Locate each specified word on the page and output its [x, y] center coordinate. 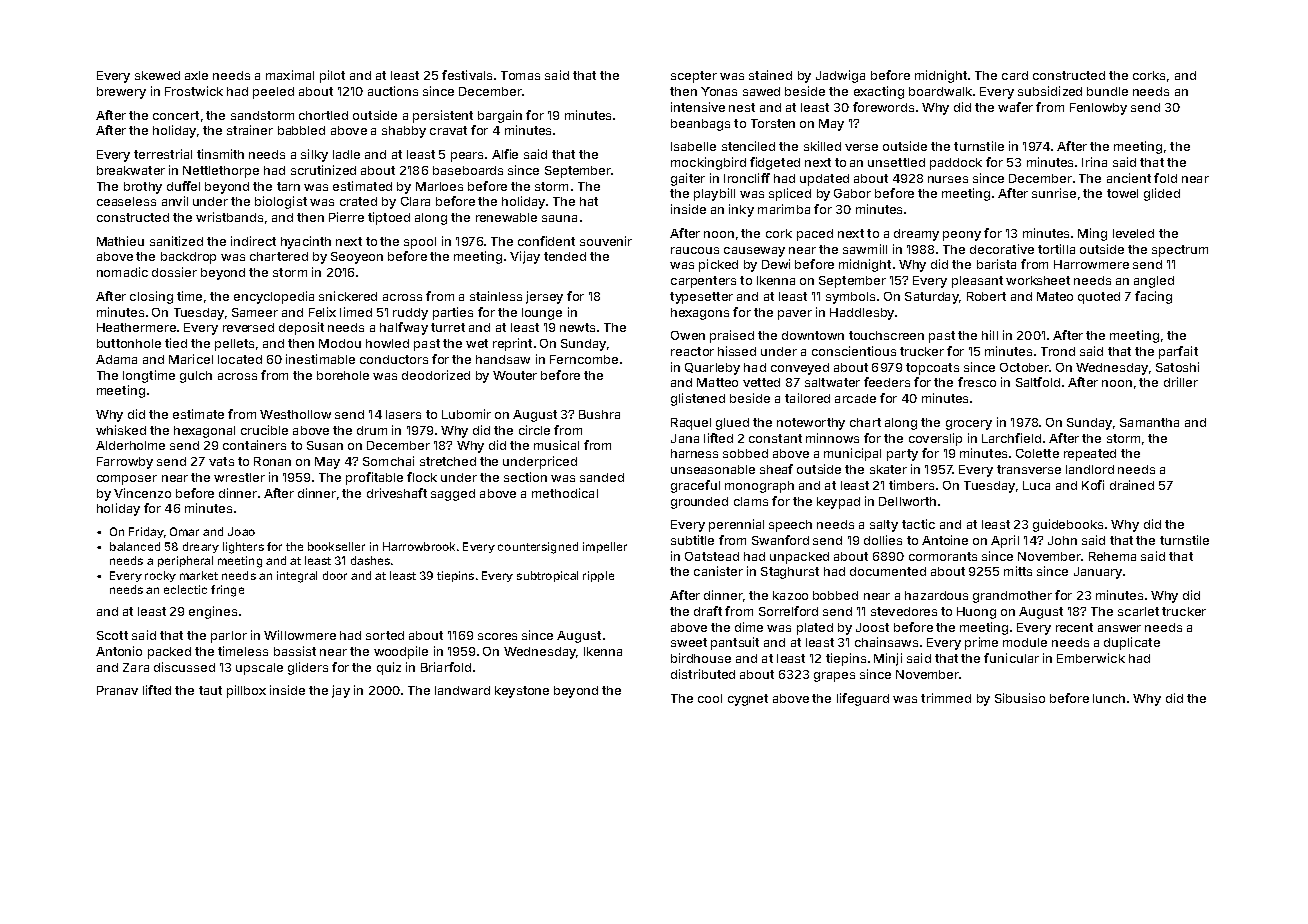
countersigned [538, 548]
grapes [834, 677]
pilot [332, 76]
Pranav [117, 690]
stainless [496, 296]
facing [1153, 297]
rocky [160, 576]
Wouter [515, 375]
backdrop [188, 258]
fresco [977, 382]
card [1015, 75]
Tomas [520, 75]
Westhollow [295, 414]
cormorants [943, 556]
